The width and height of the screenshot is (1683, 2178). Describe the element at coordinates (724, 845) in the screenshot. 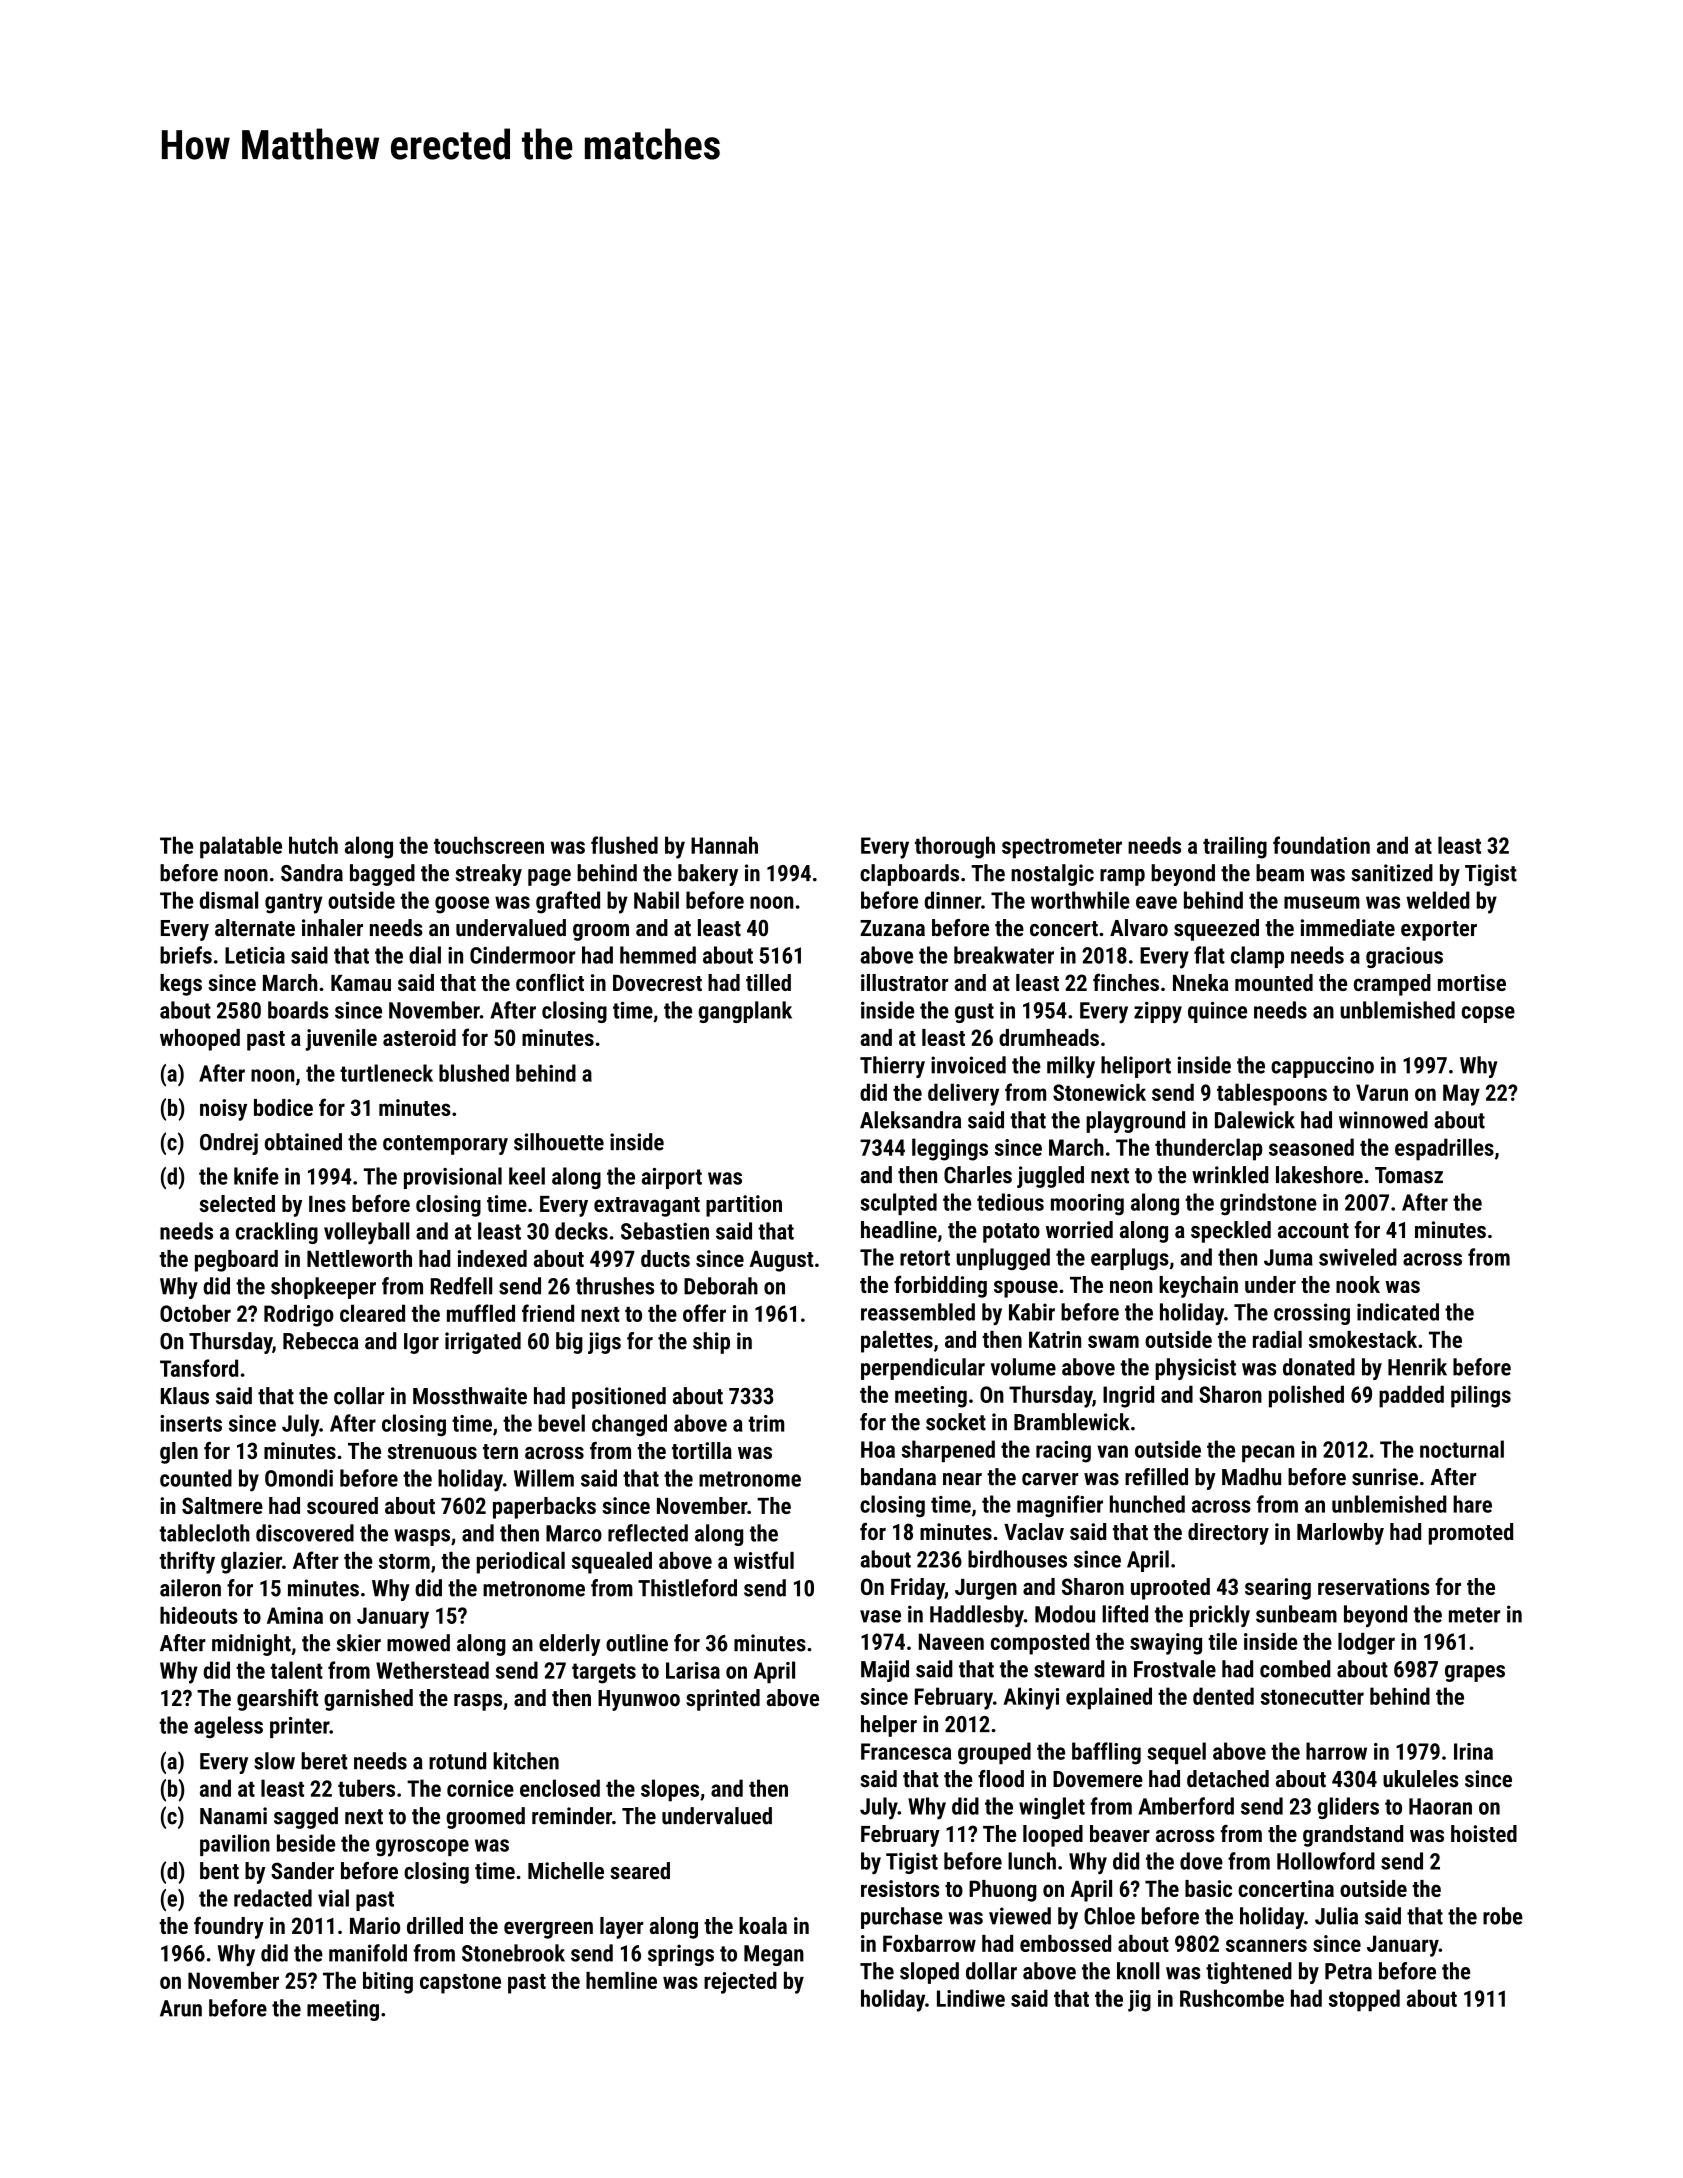

I see `Hannah` at that location.
